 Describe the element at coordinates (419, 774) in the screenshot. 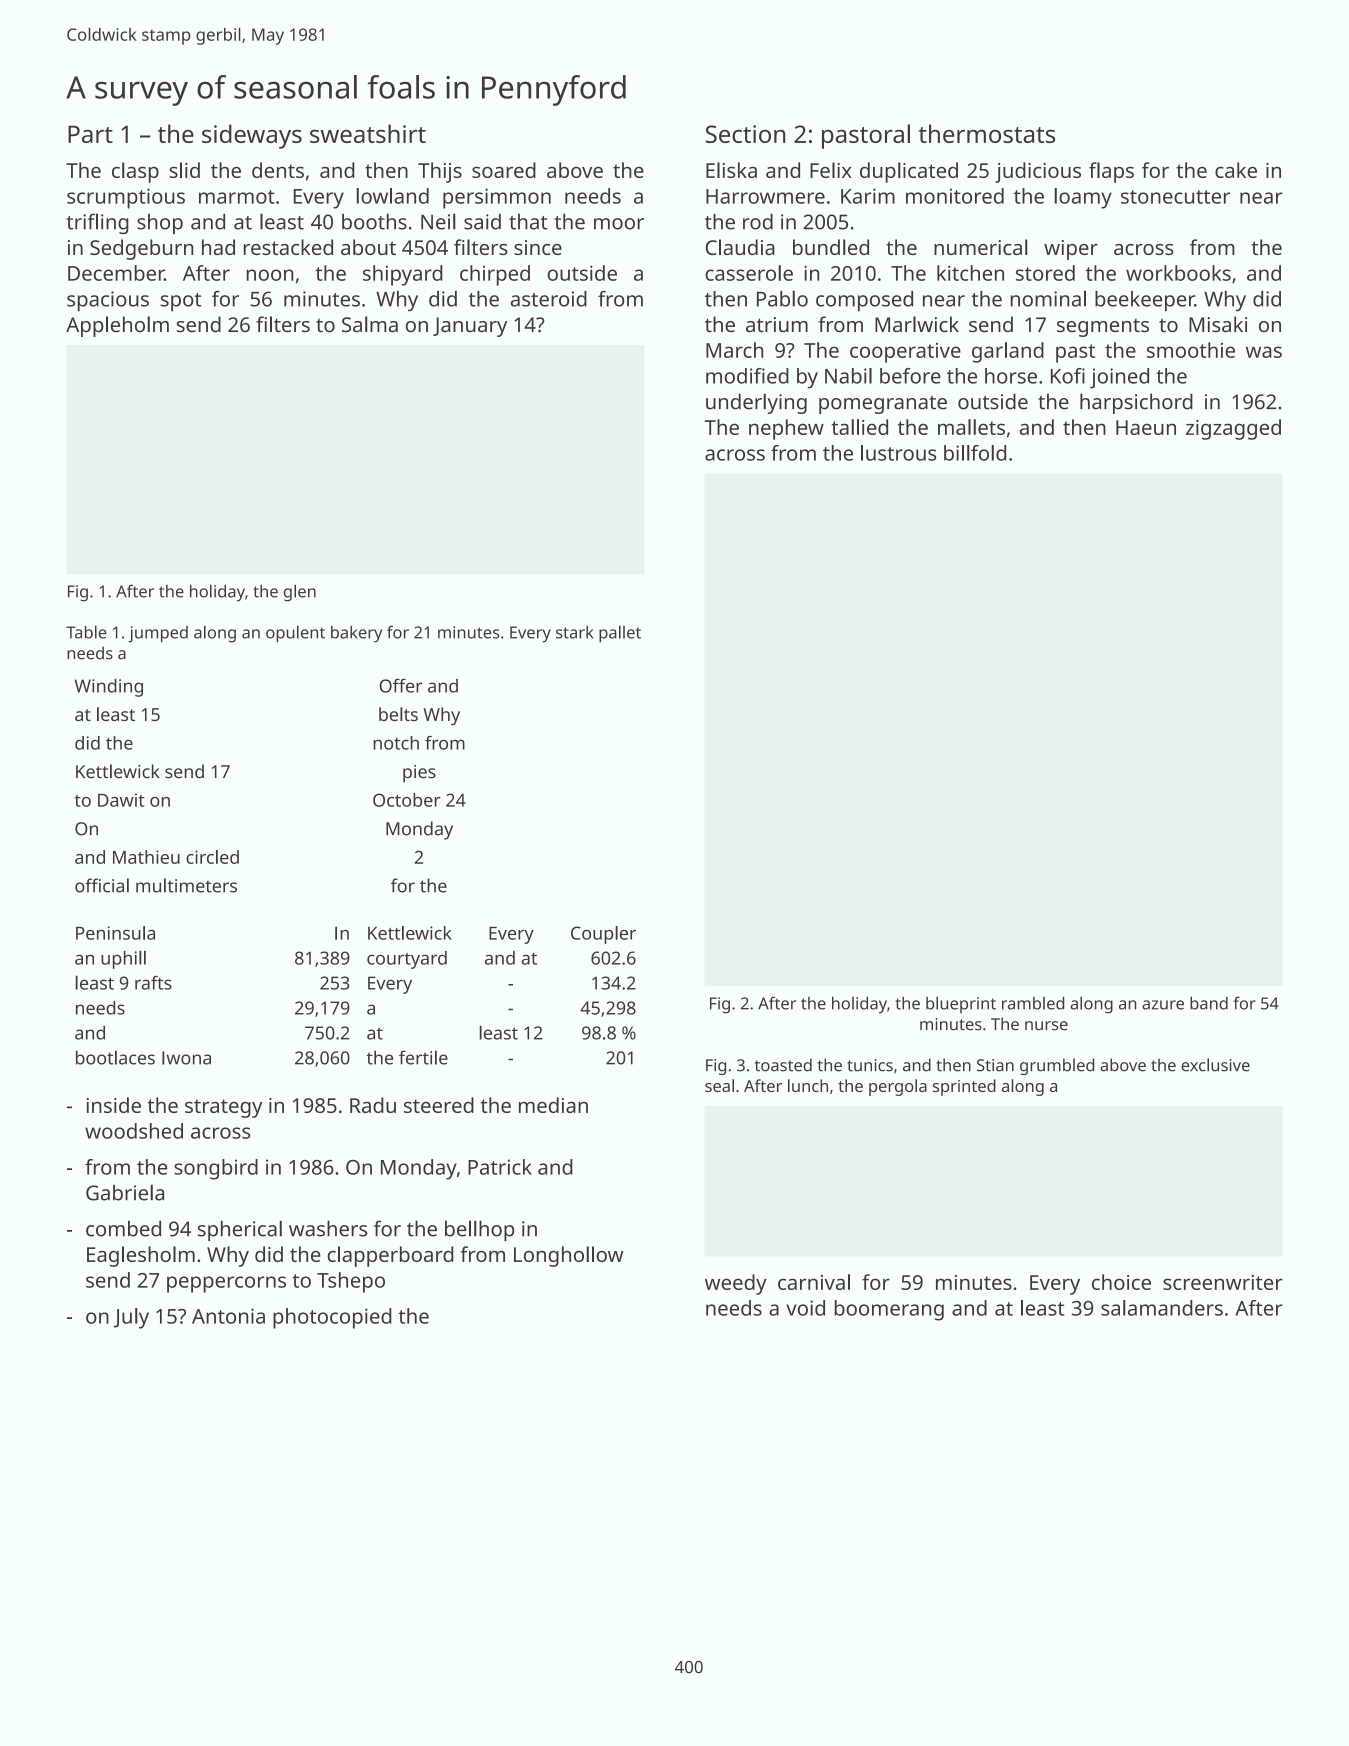

I see `pies` at that location.
